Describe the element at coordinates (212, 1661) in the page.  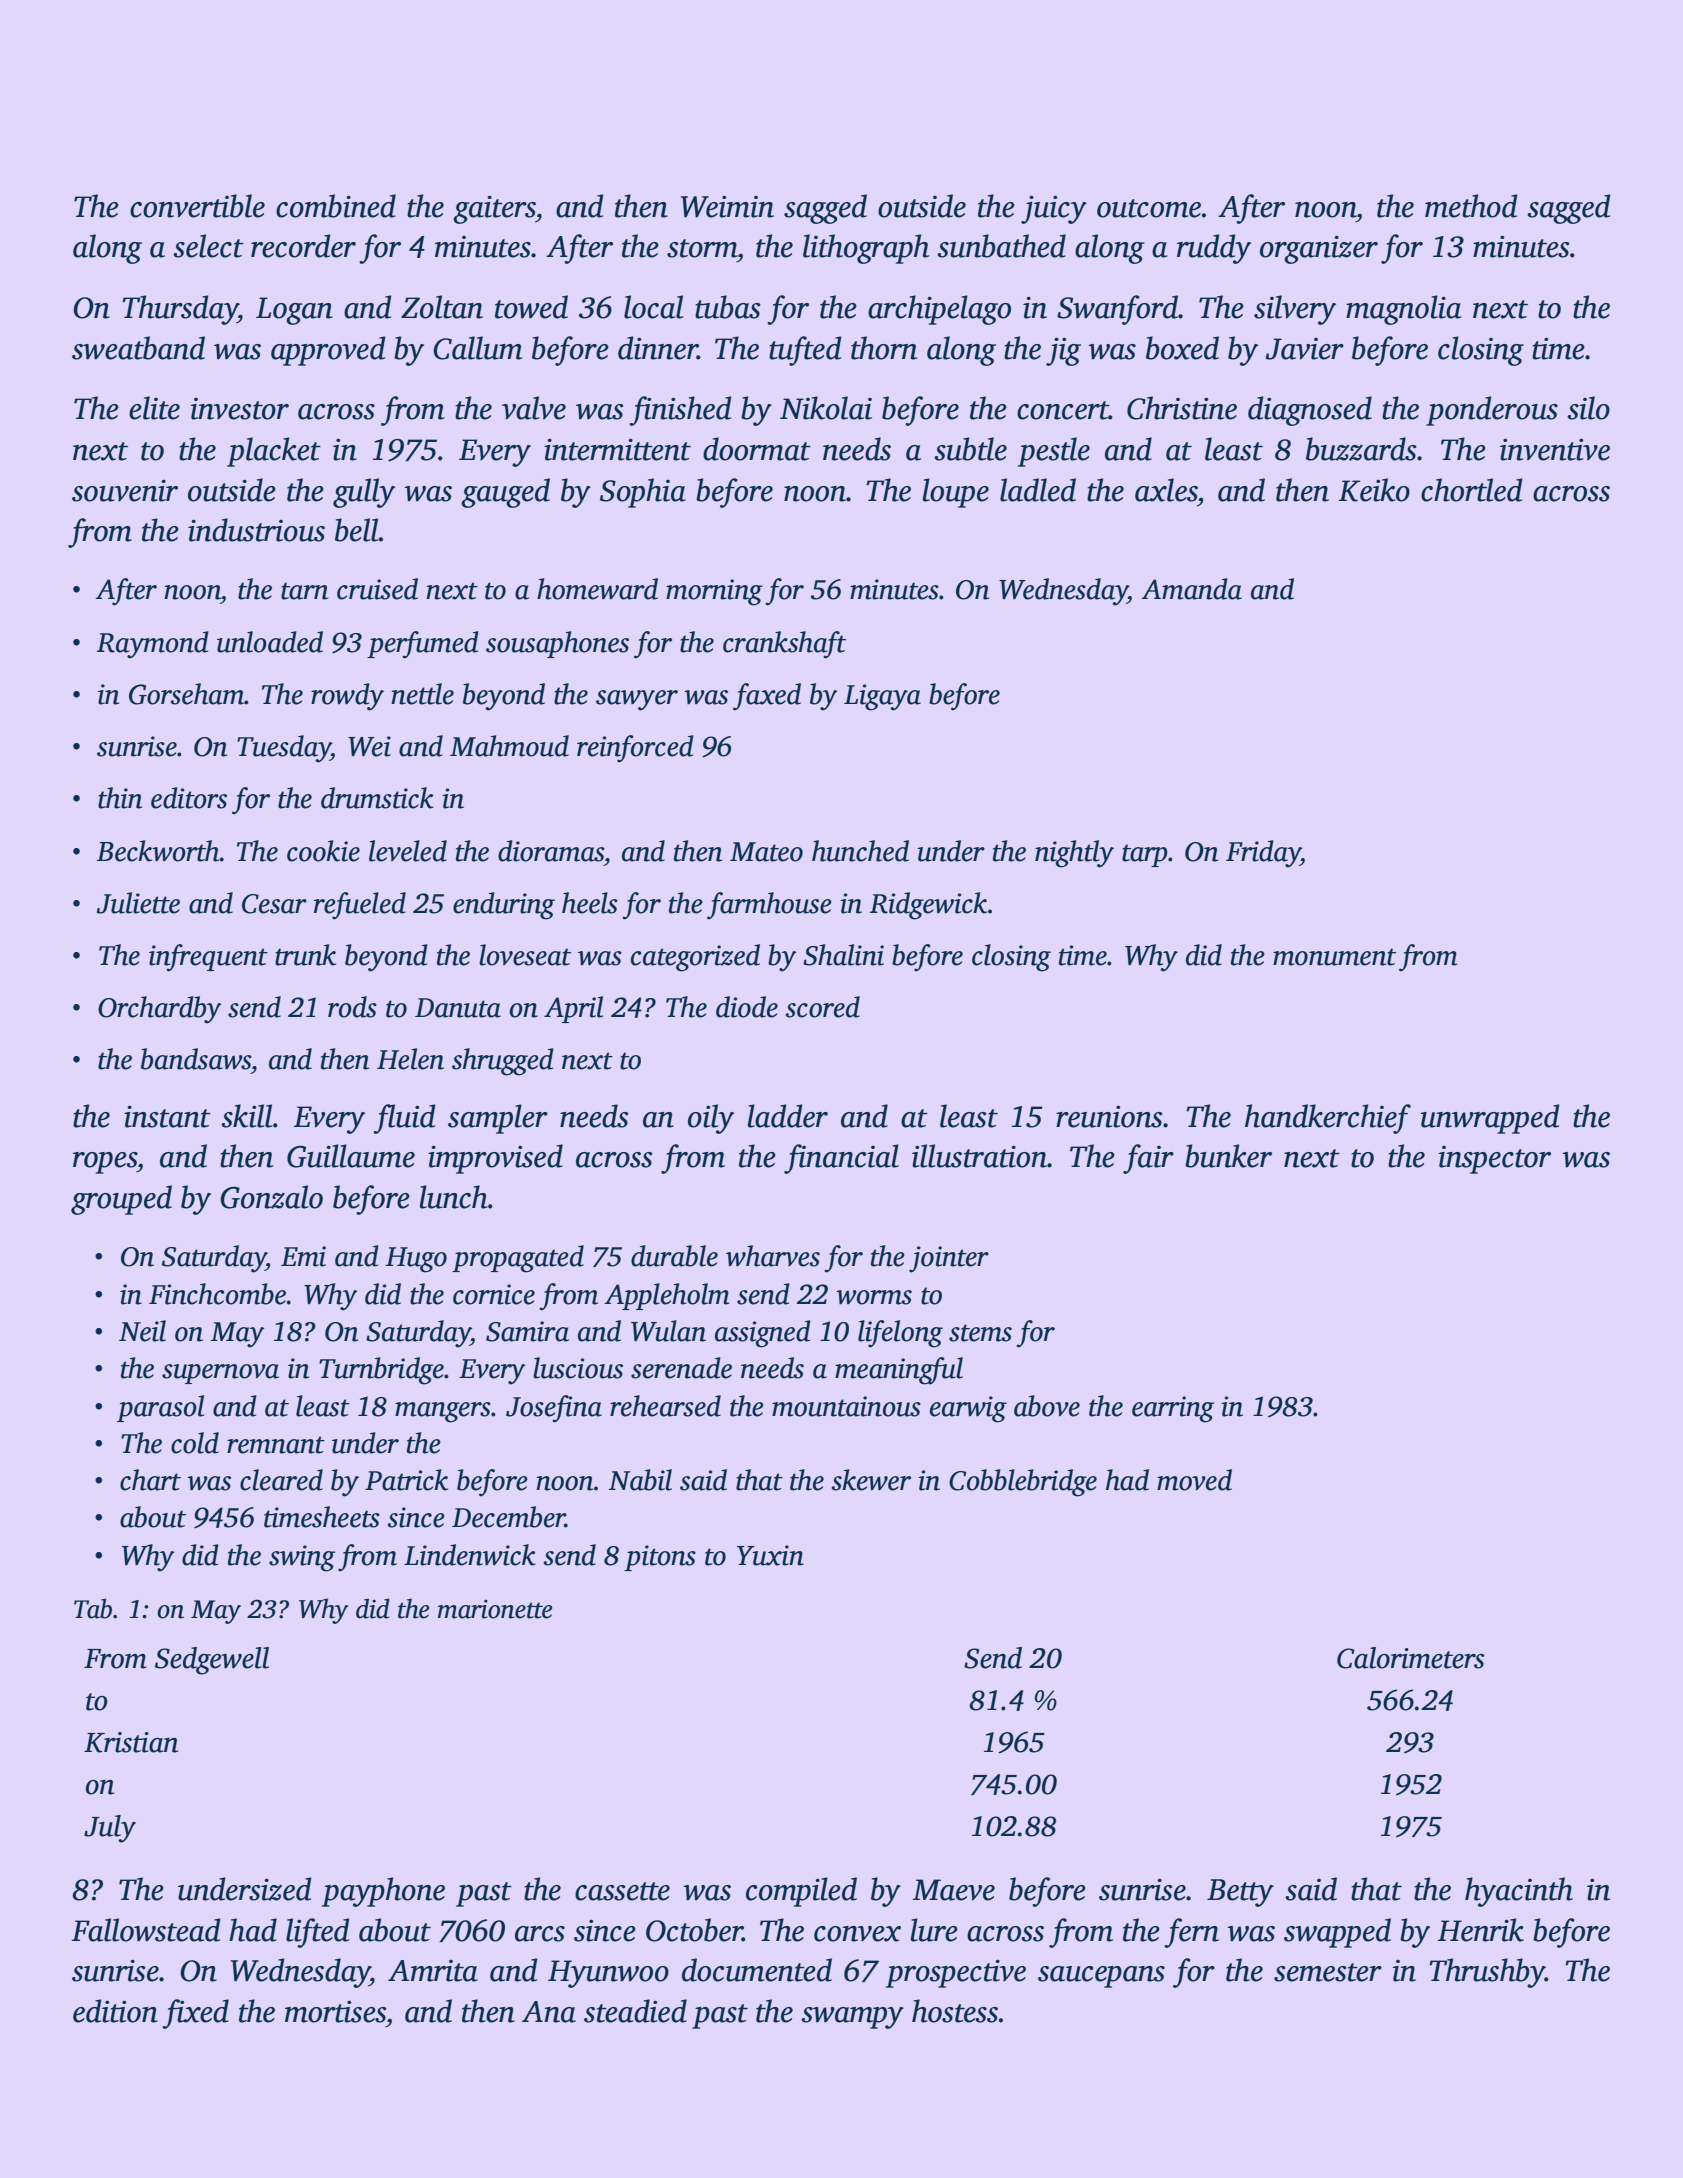
I see `Sedgewell` at that location.
